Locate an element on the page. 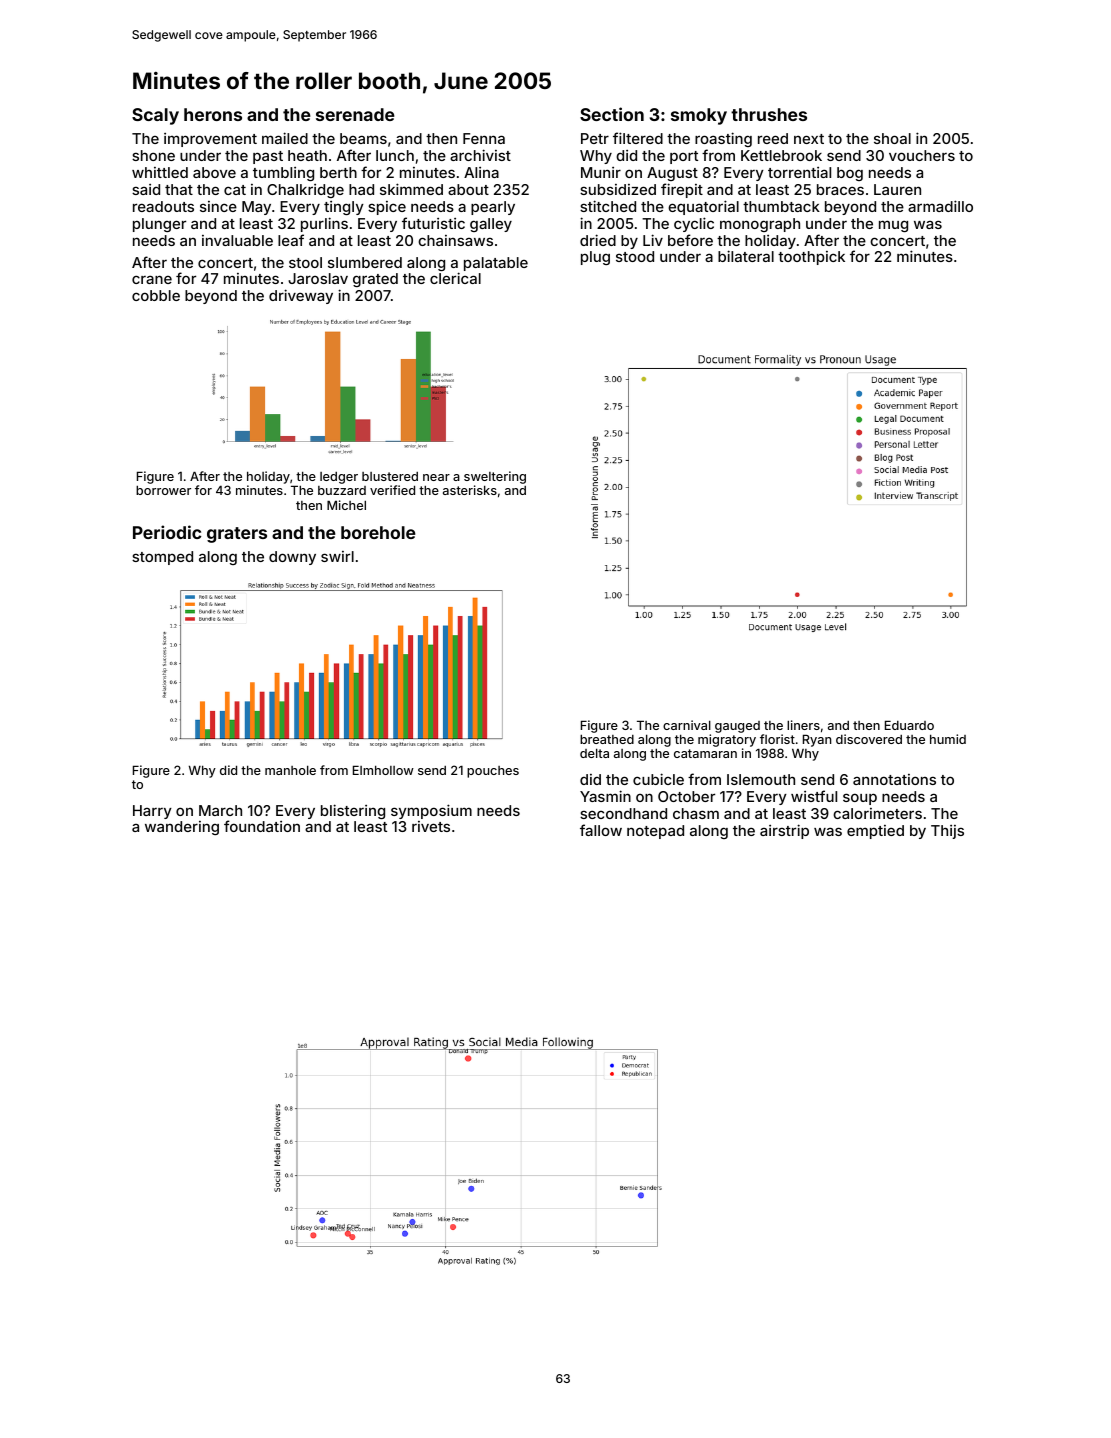 This image has height=1438, width=1111. toothpick is located at coordinates (811, 258).
